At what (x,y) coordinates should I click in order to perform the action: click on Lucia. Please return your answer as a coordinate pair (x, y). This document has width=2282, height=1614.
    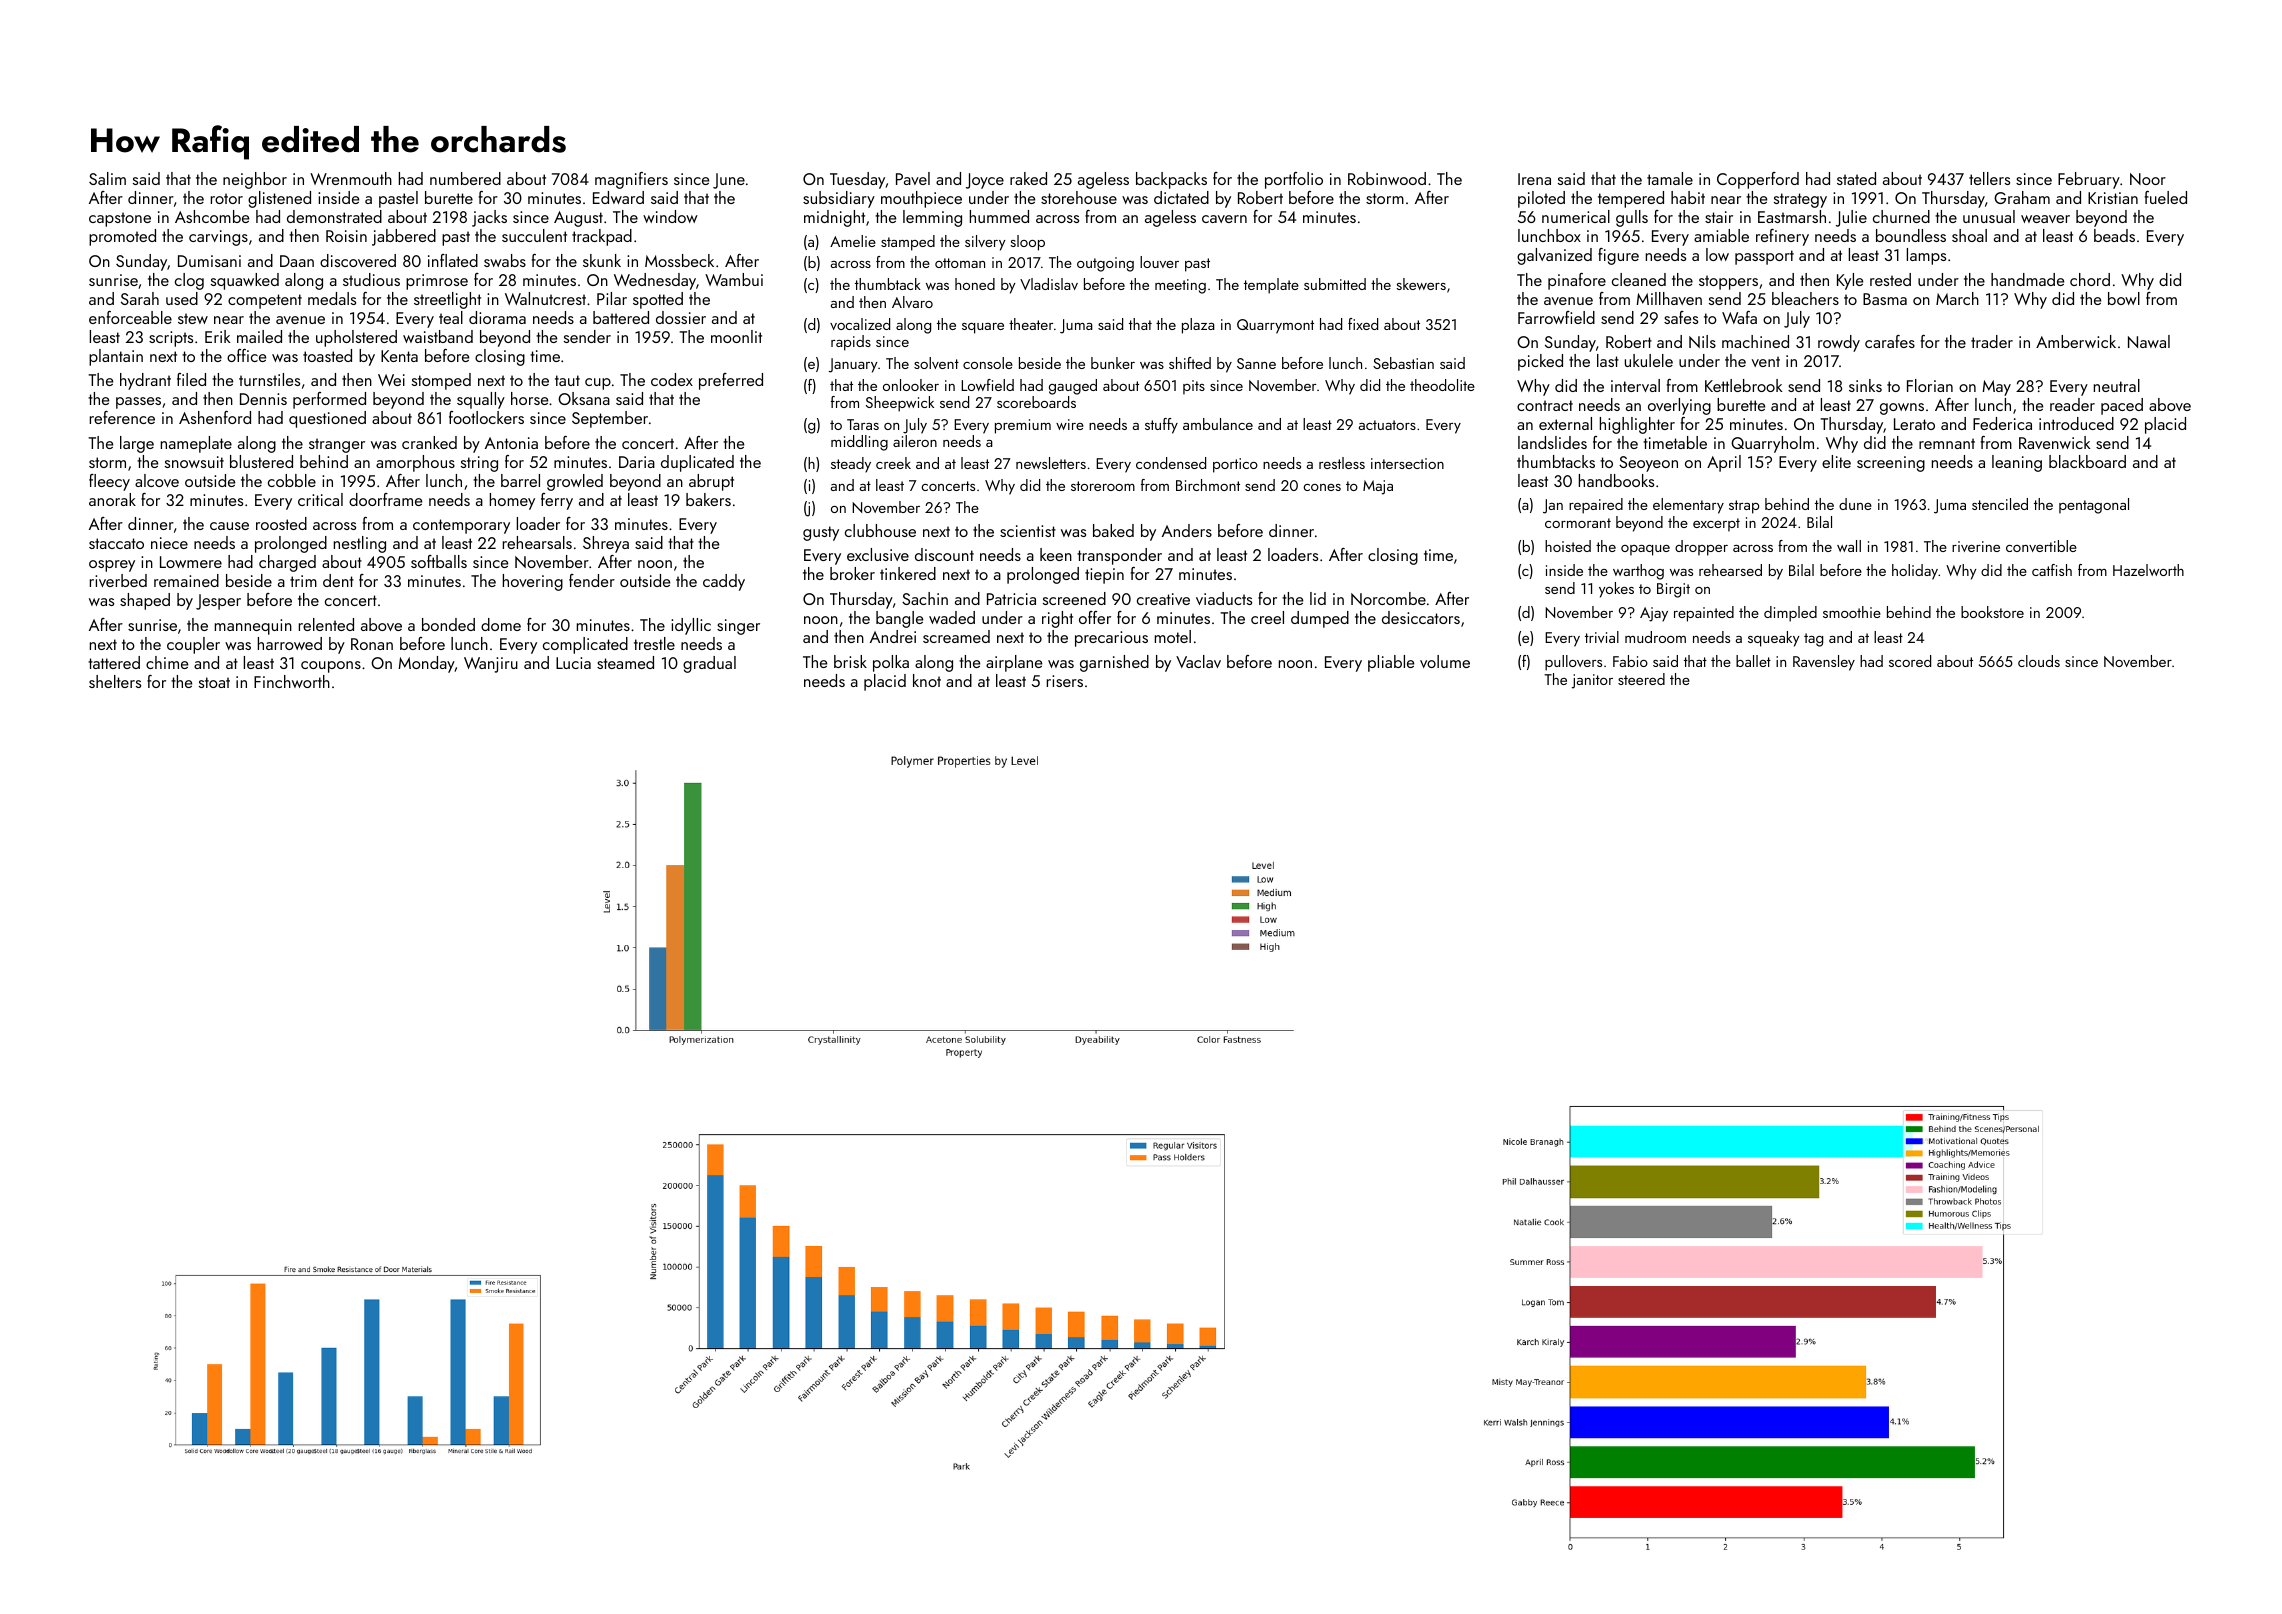
    Looking at the image, I should click on (573, 663).
